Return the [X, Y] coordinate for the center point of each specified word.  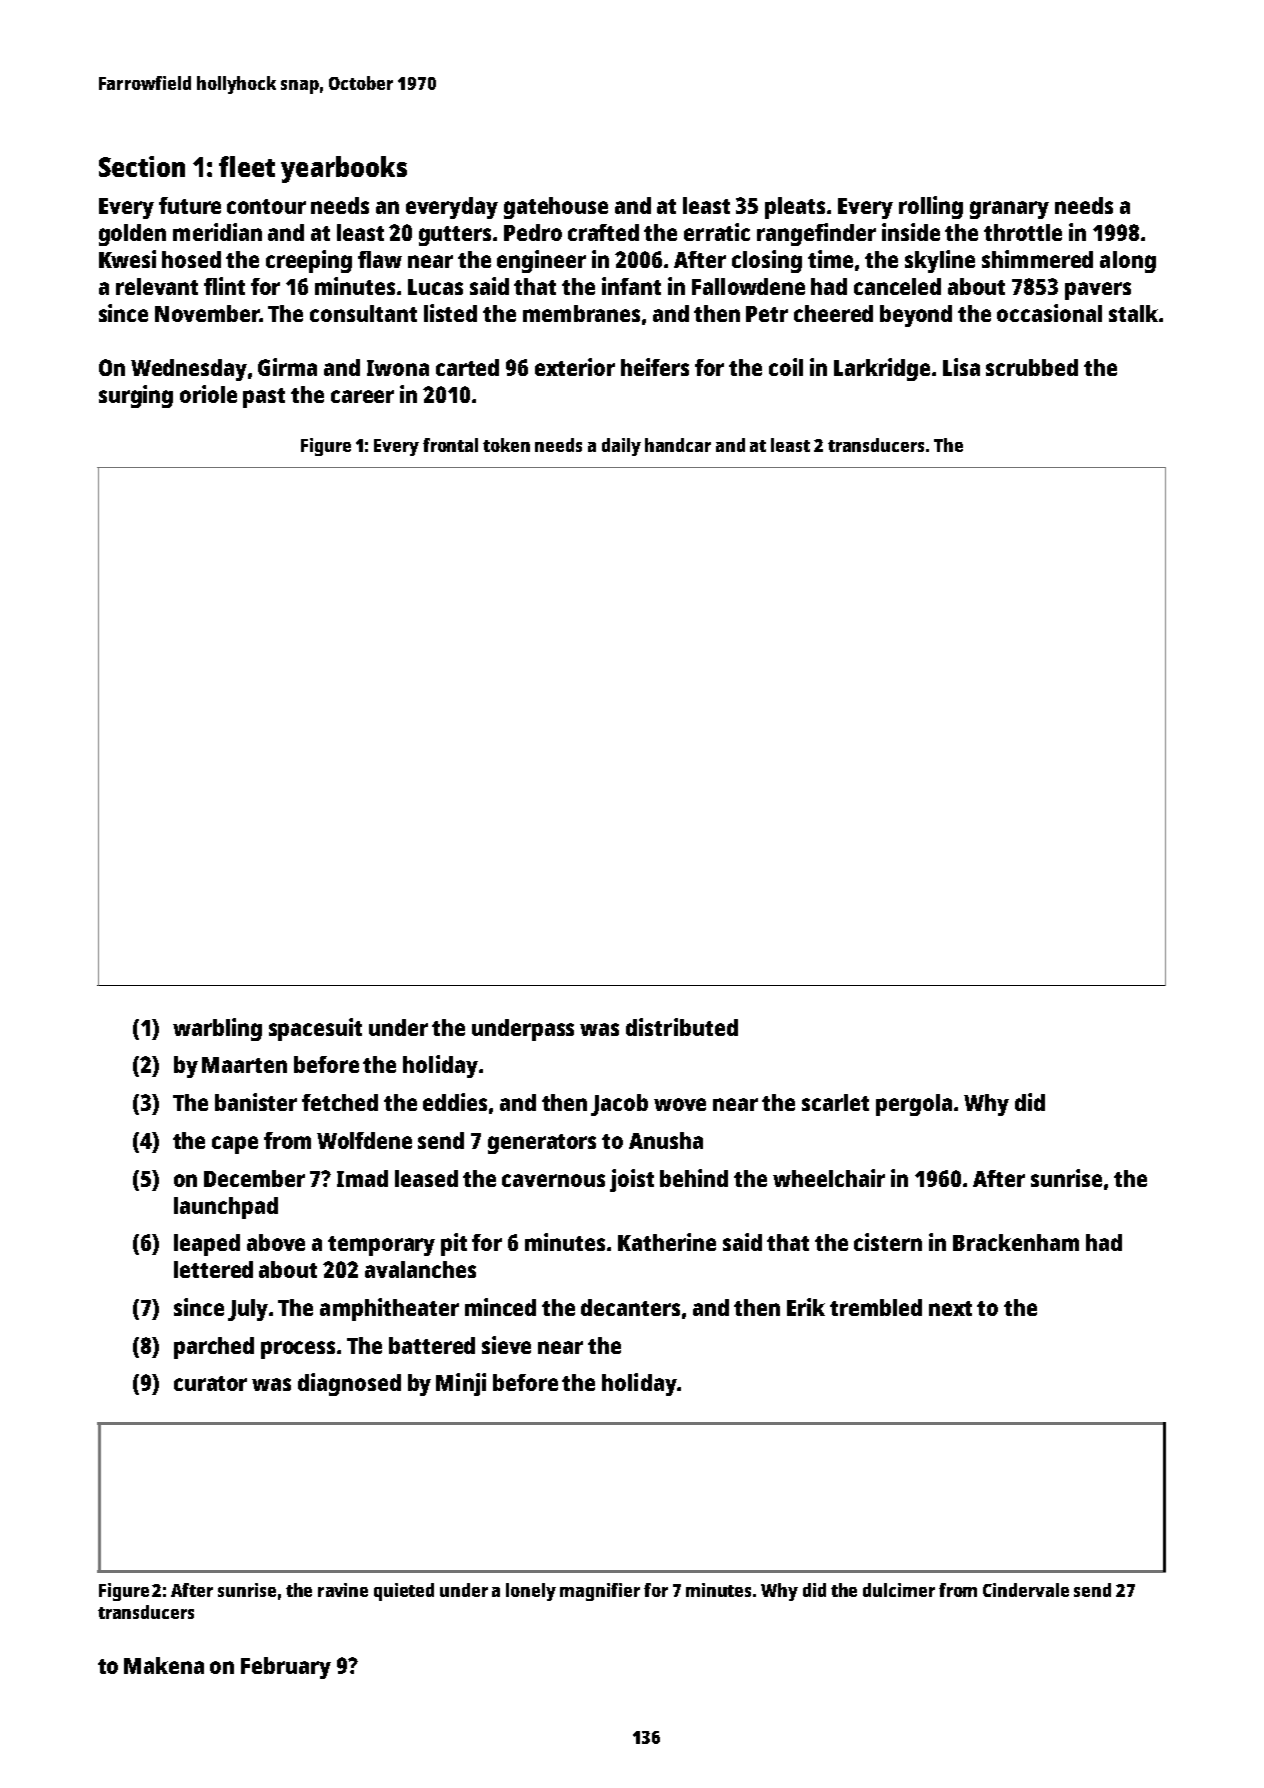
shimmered [1037, 259]
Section [142, 166]
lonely [531, 1592]
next [950, 1308]
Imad [362, 1178]
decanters [630, 1307]
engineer [541, 261]
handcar [678, 445]
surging [136, 396]
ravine [343, 1590]
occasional [1049, 313]
